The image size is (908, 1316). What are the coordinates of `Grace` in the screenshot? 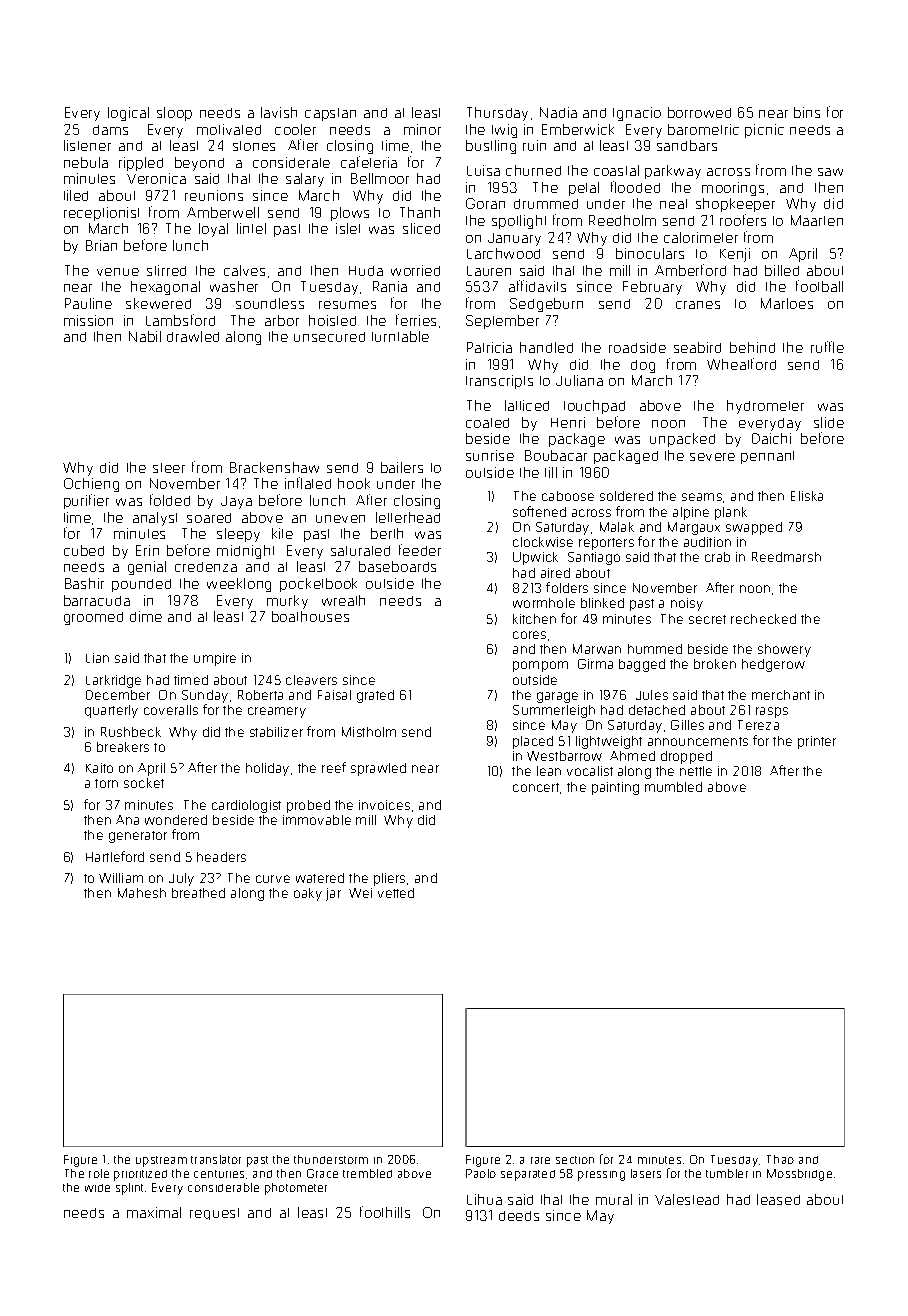 It's located at (322, 1173).
